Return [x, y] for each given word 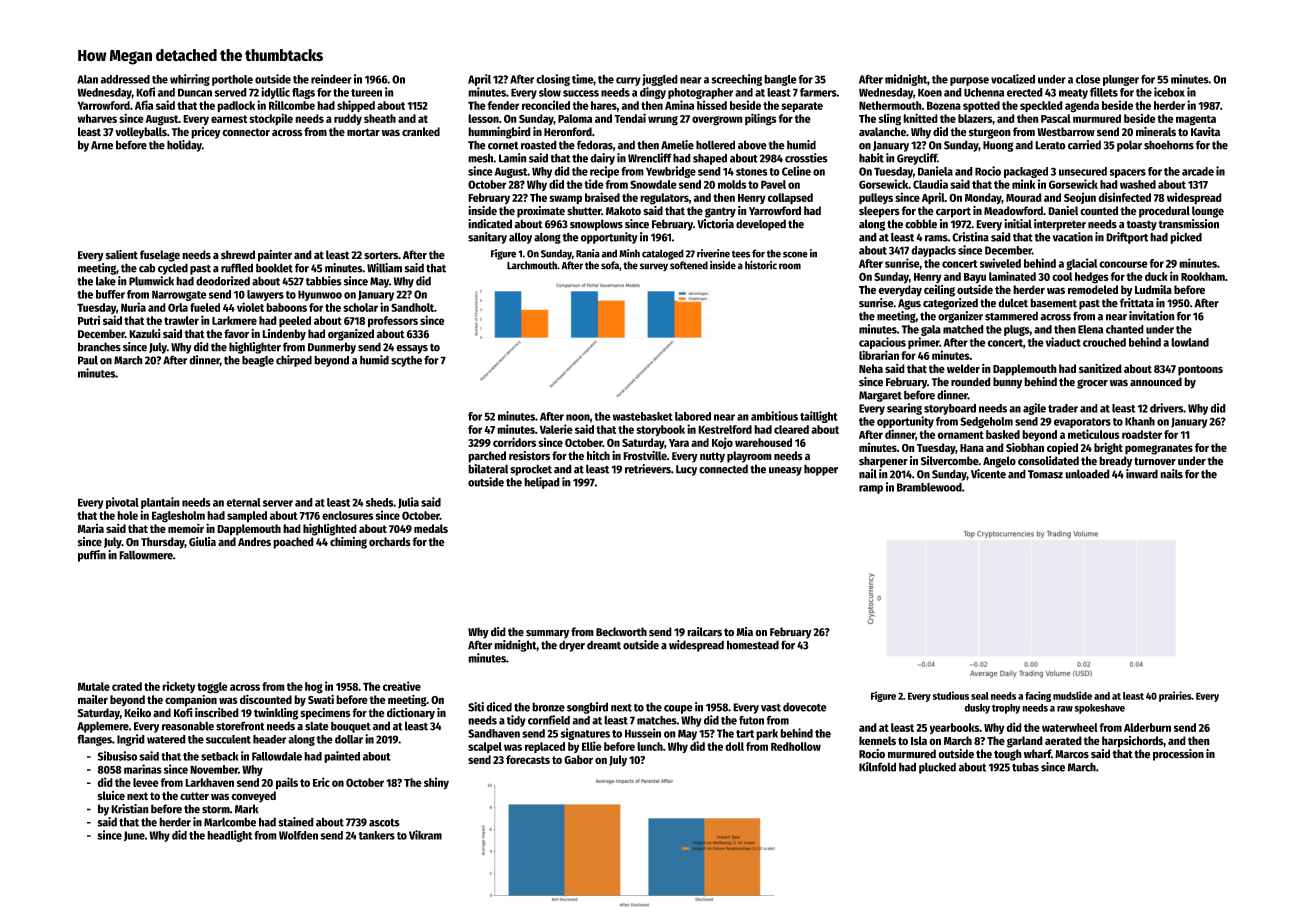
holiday [184, 146]
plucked [937, 768]
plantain [160, 503]
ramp [871, 489]
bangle [780, 80]
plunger [1121, 80]
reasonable [188, 726]
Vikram [425, 835]
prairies [1175, 696]
